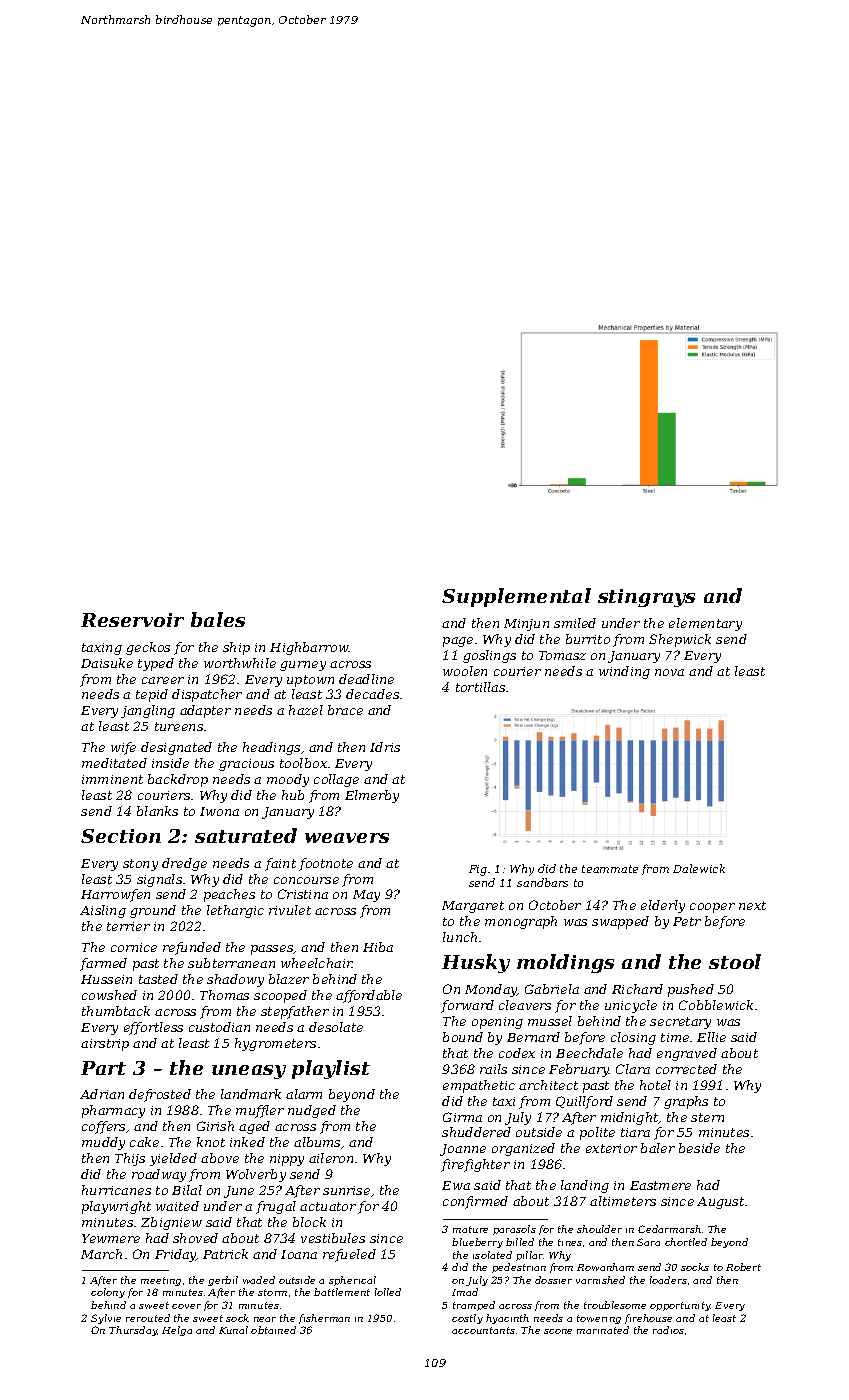  What do you see at coordinates (342, 1292) in the screenshot?
I see `battlement` at bounding box center [342, 1292].
